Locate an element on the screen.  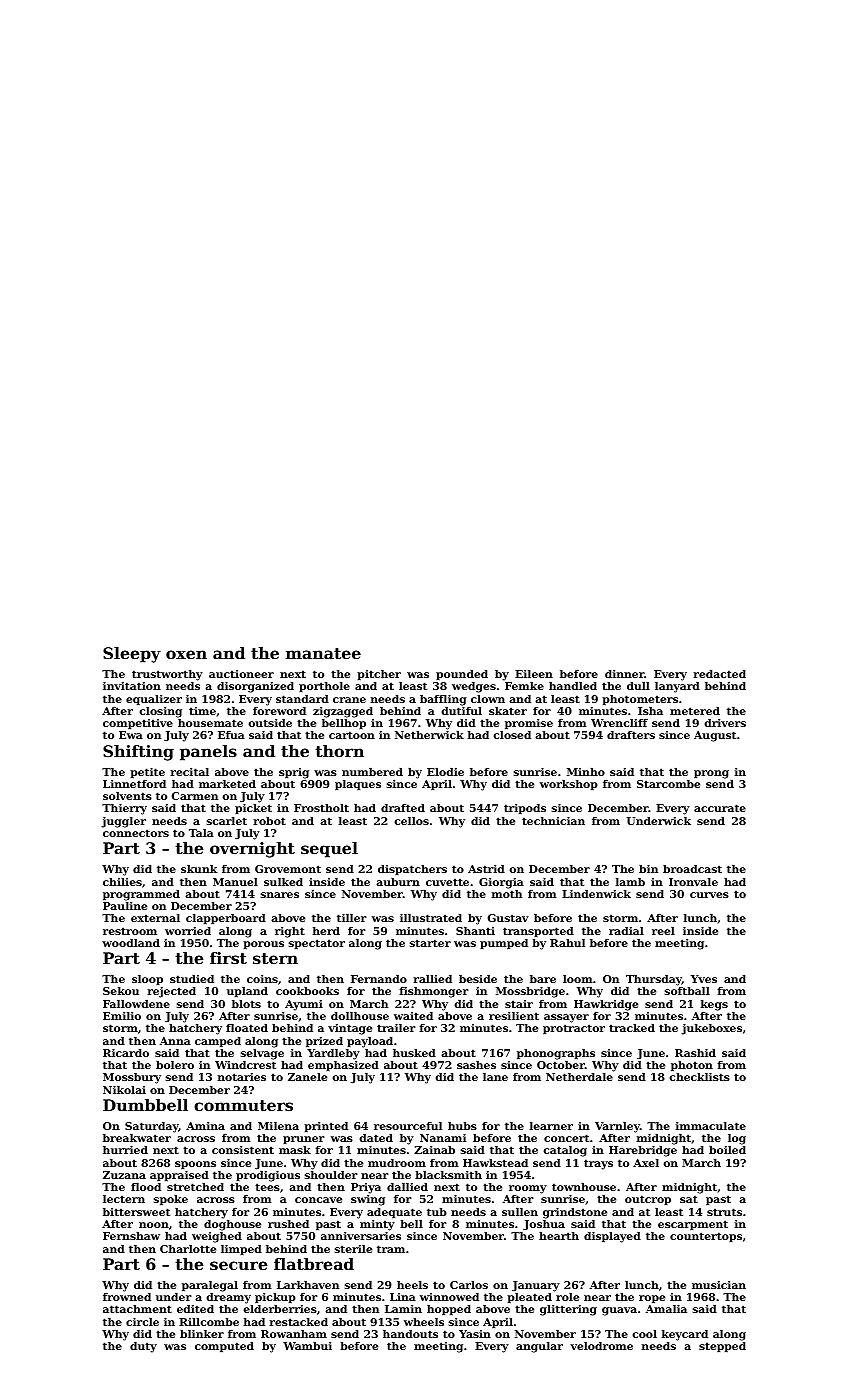
attachment is located at coordinates (137, 1309).
